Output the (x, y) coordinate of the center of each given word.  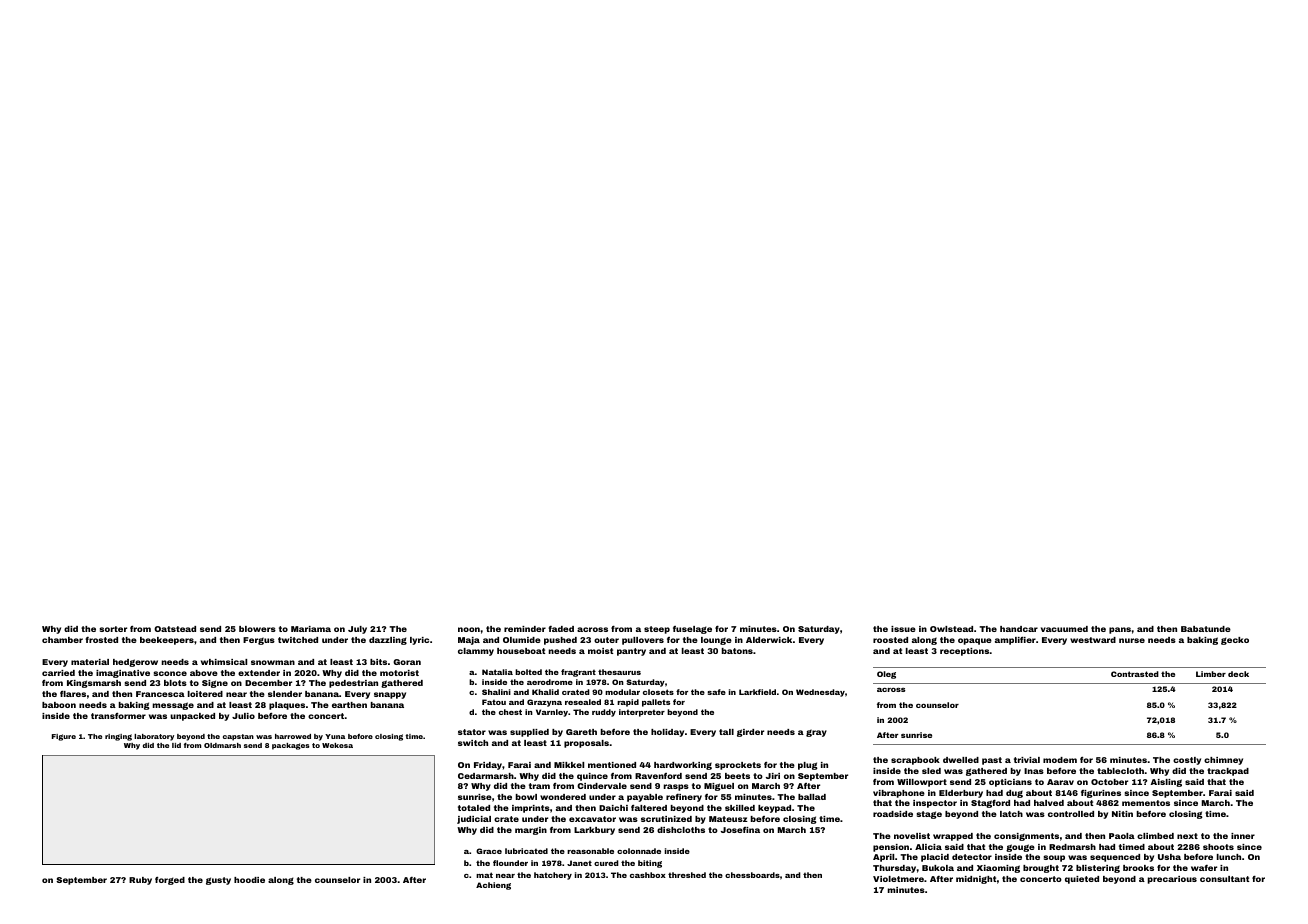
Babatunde (1206, 629)
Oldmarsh (222, 745)
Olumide (522, 640)
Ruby (140, 881)
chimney (1223, 761)
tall (726, 732)
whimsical (224, 662)
